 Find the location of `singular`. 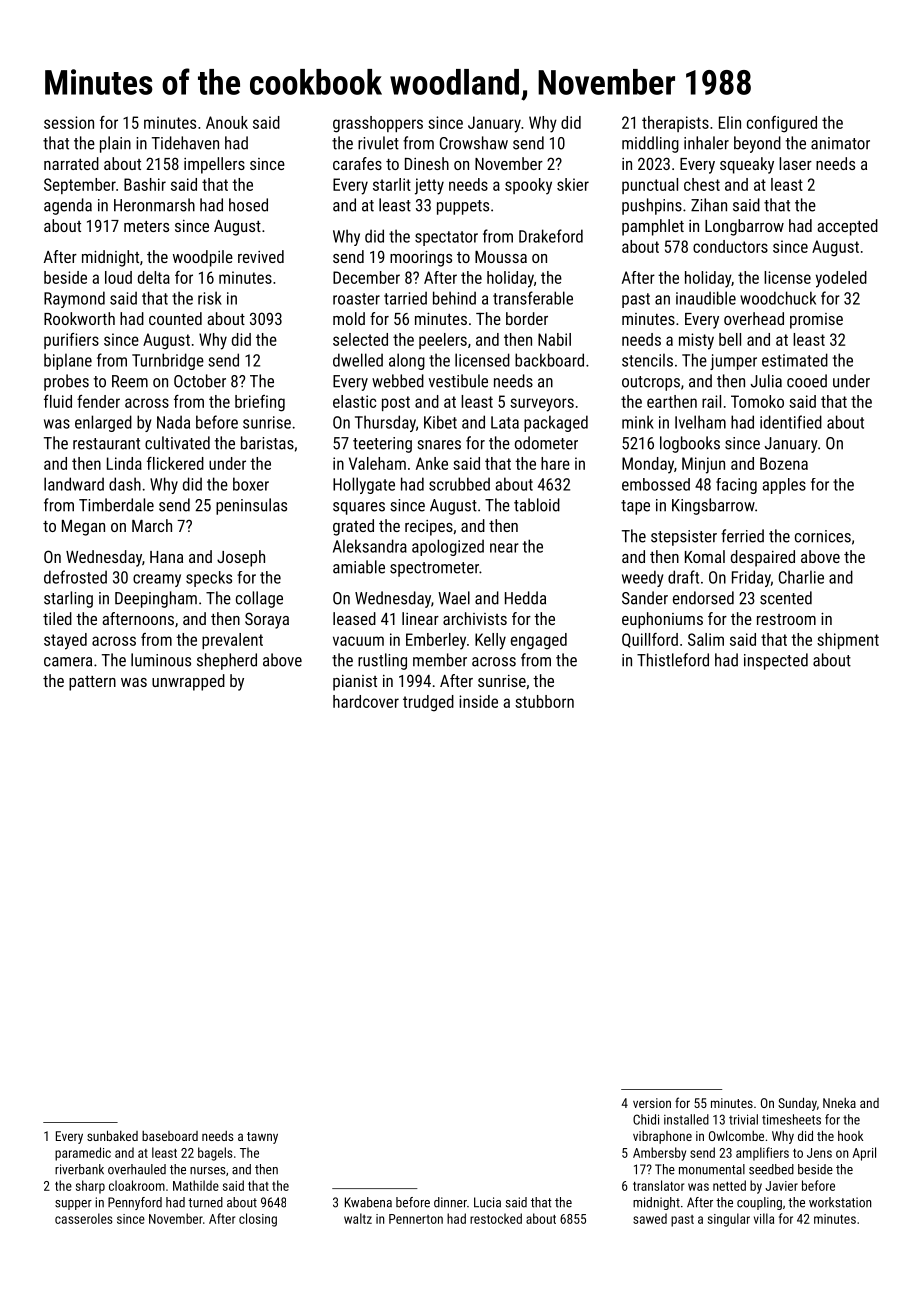

singular is located at coordinates (729, 1220).
